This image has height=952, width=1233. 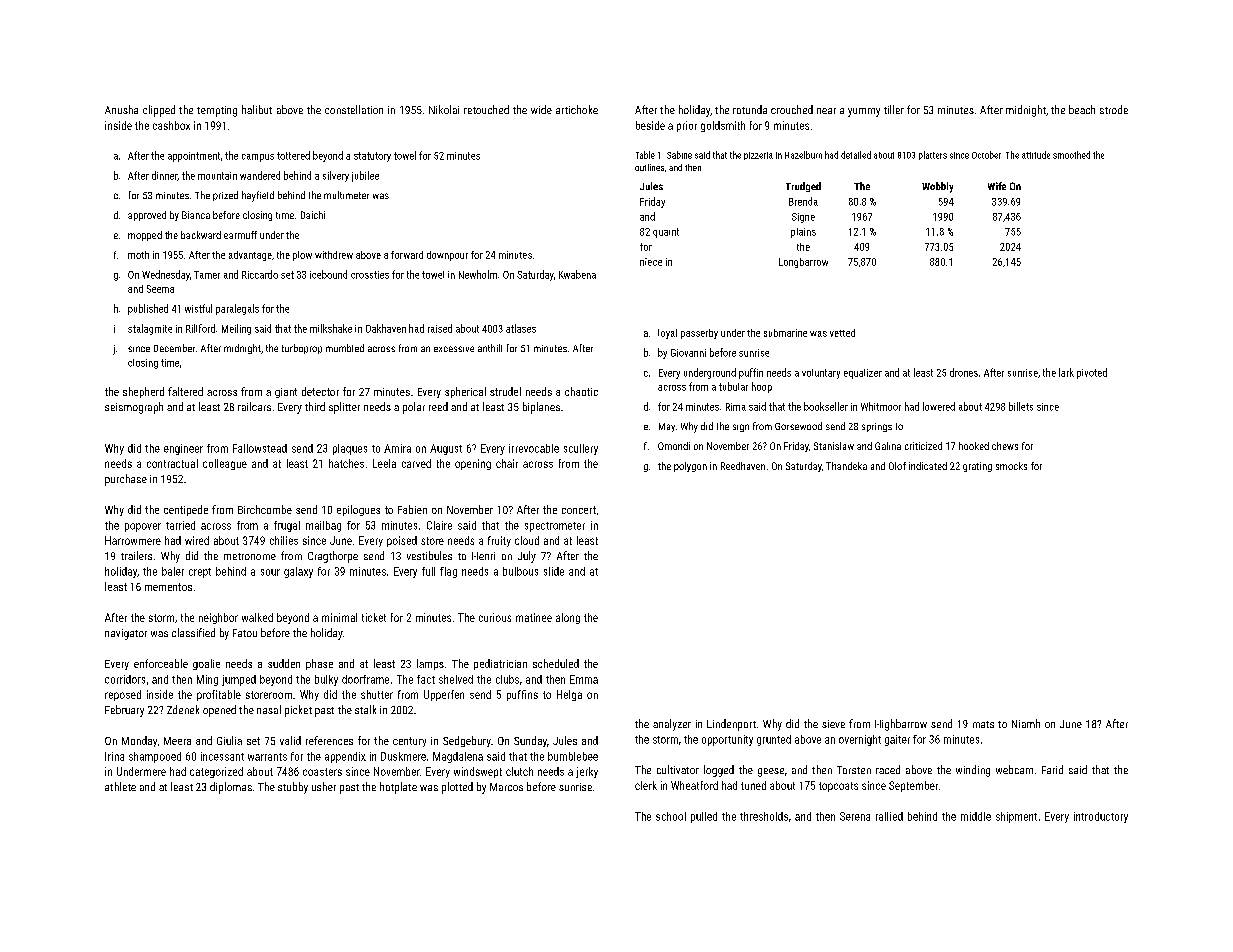 What do you see at coordinates (231, 788) in the image?
I see `diplomas` at bounding box center [231, 788].
